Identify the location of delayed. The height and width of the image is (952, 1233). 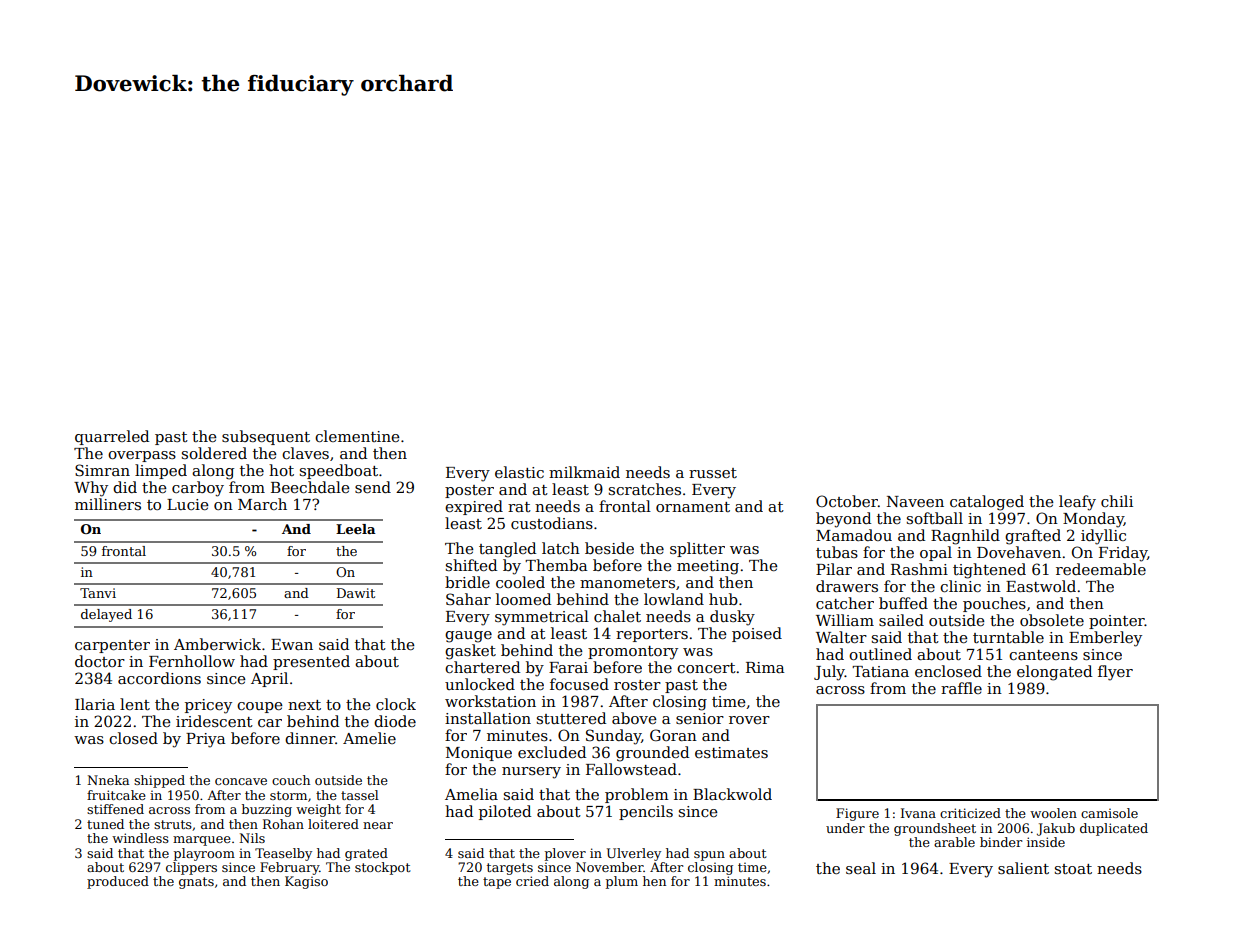
(106, 615).
